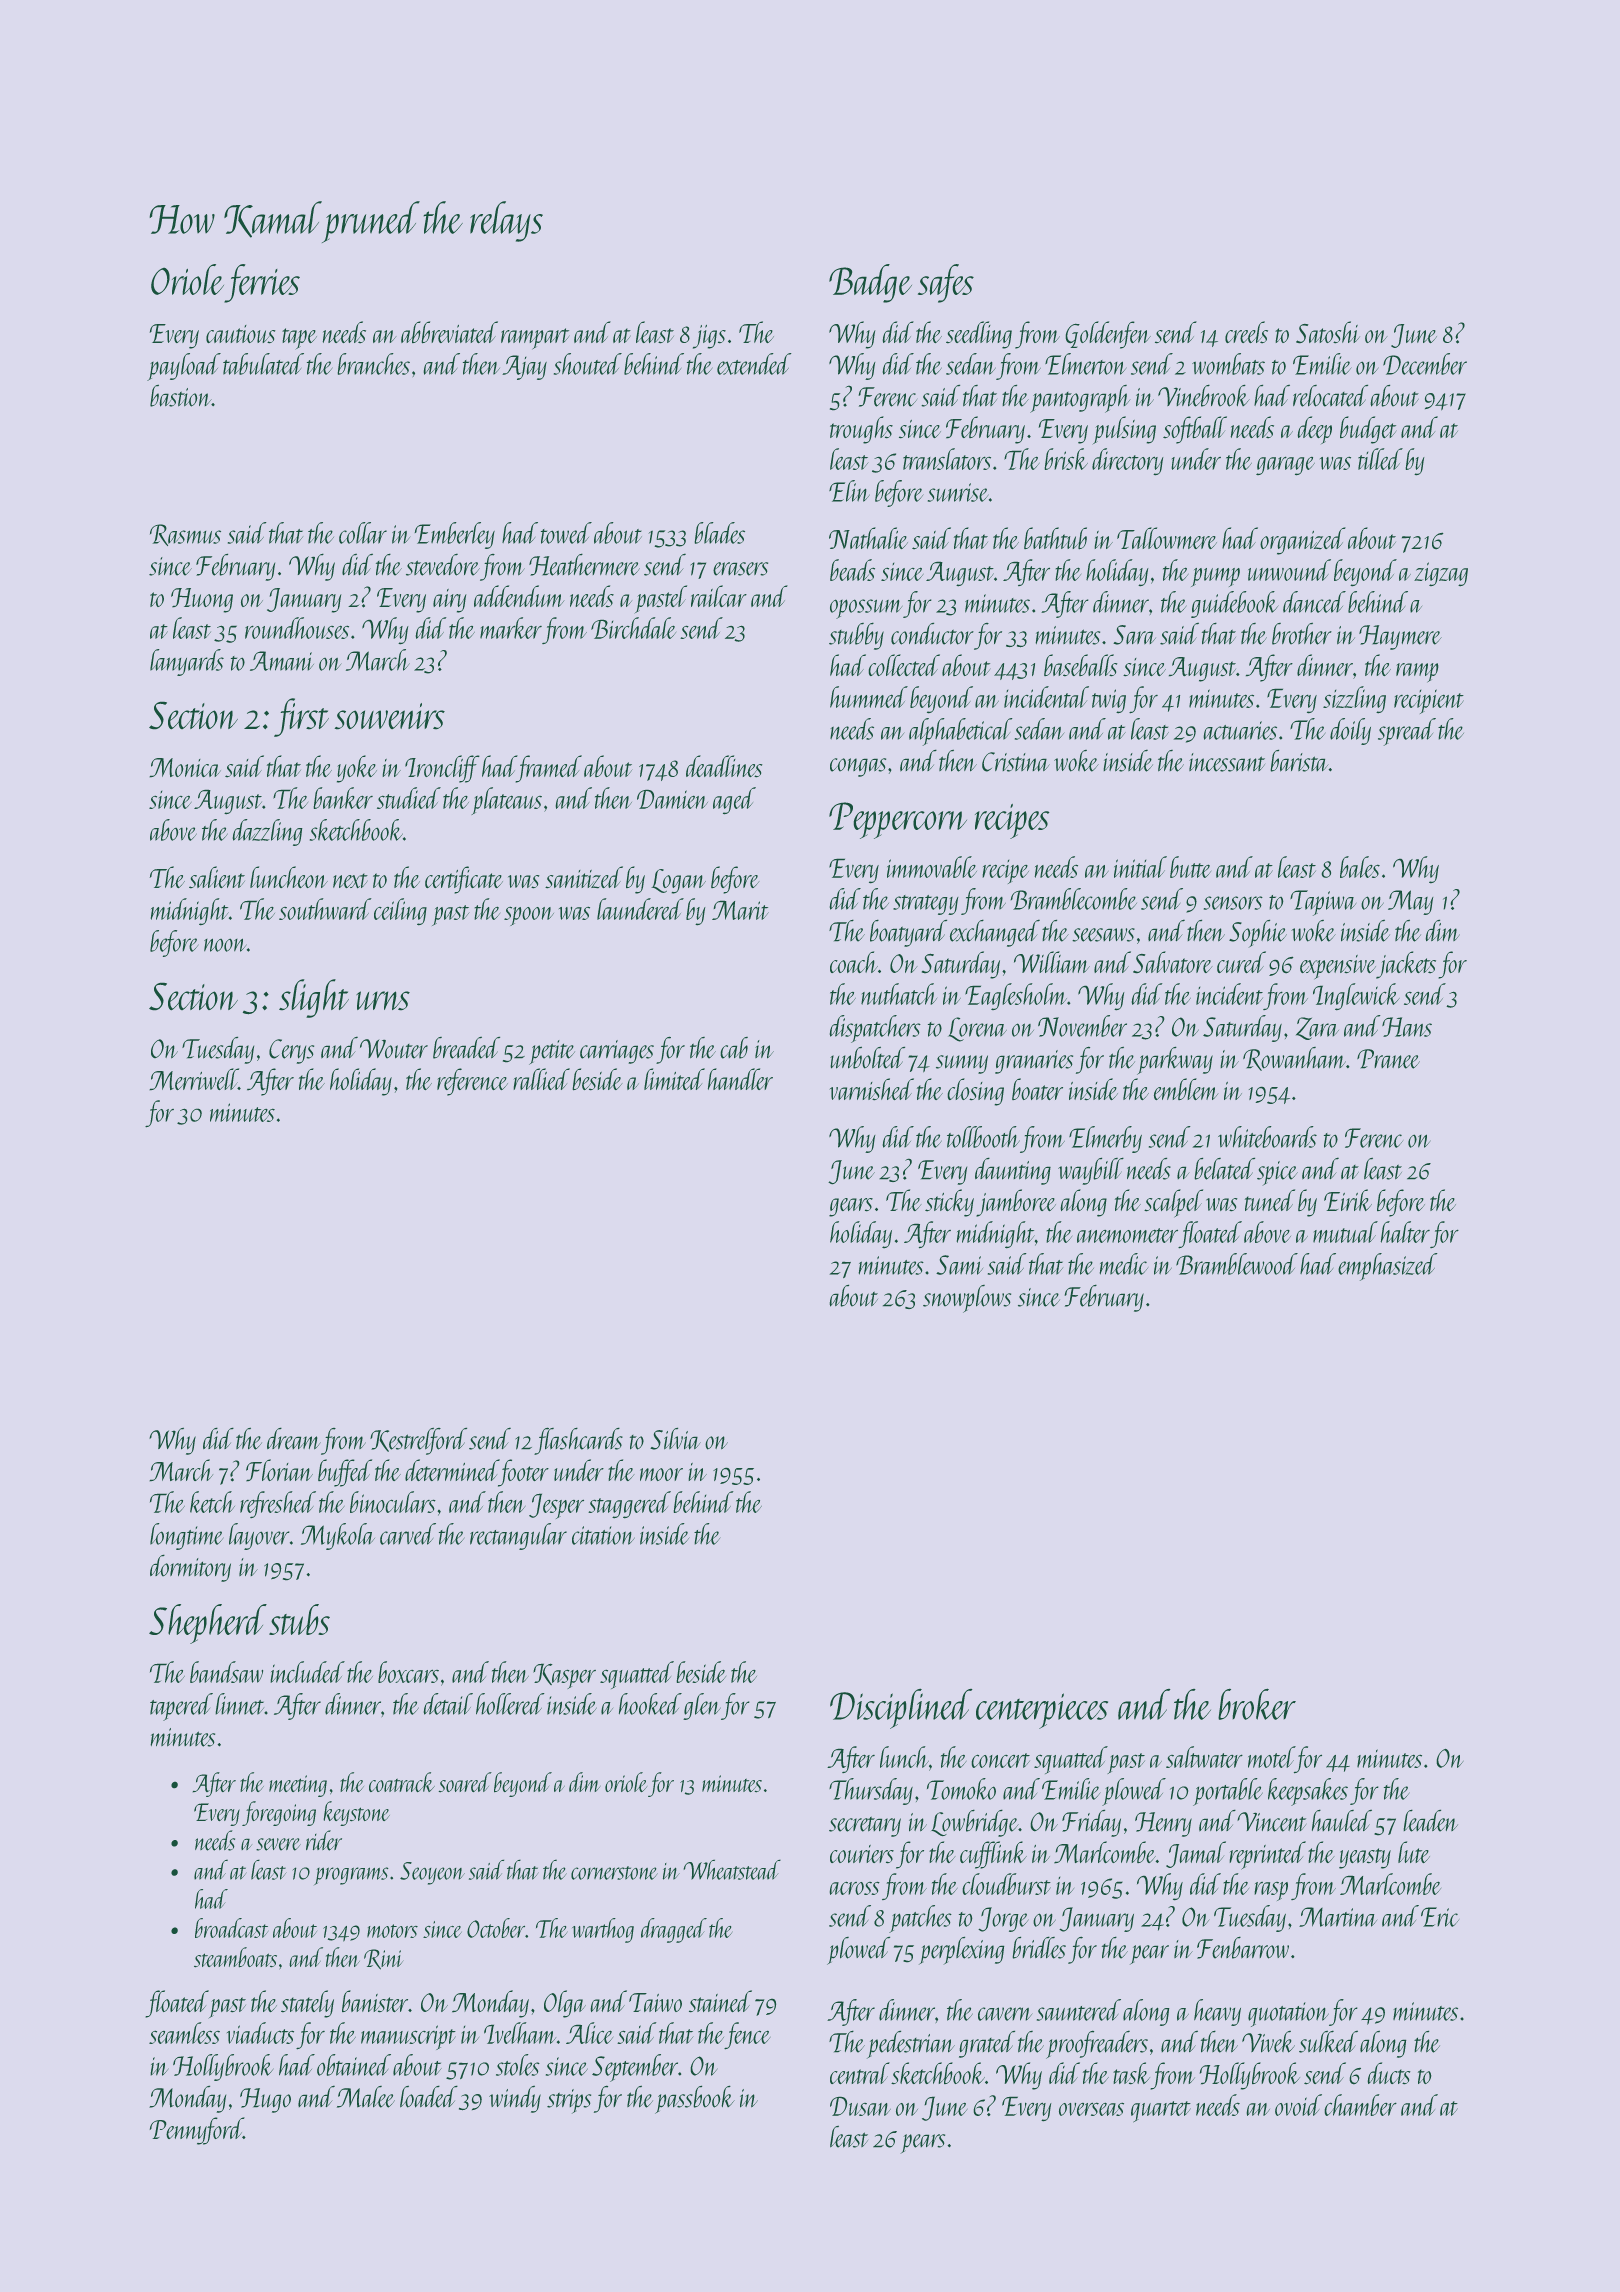 This page has width=1620, height=2292. Describe the element at coordinates (1425, 364) in the page. I see `December` at that location.
